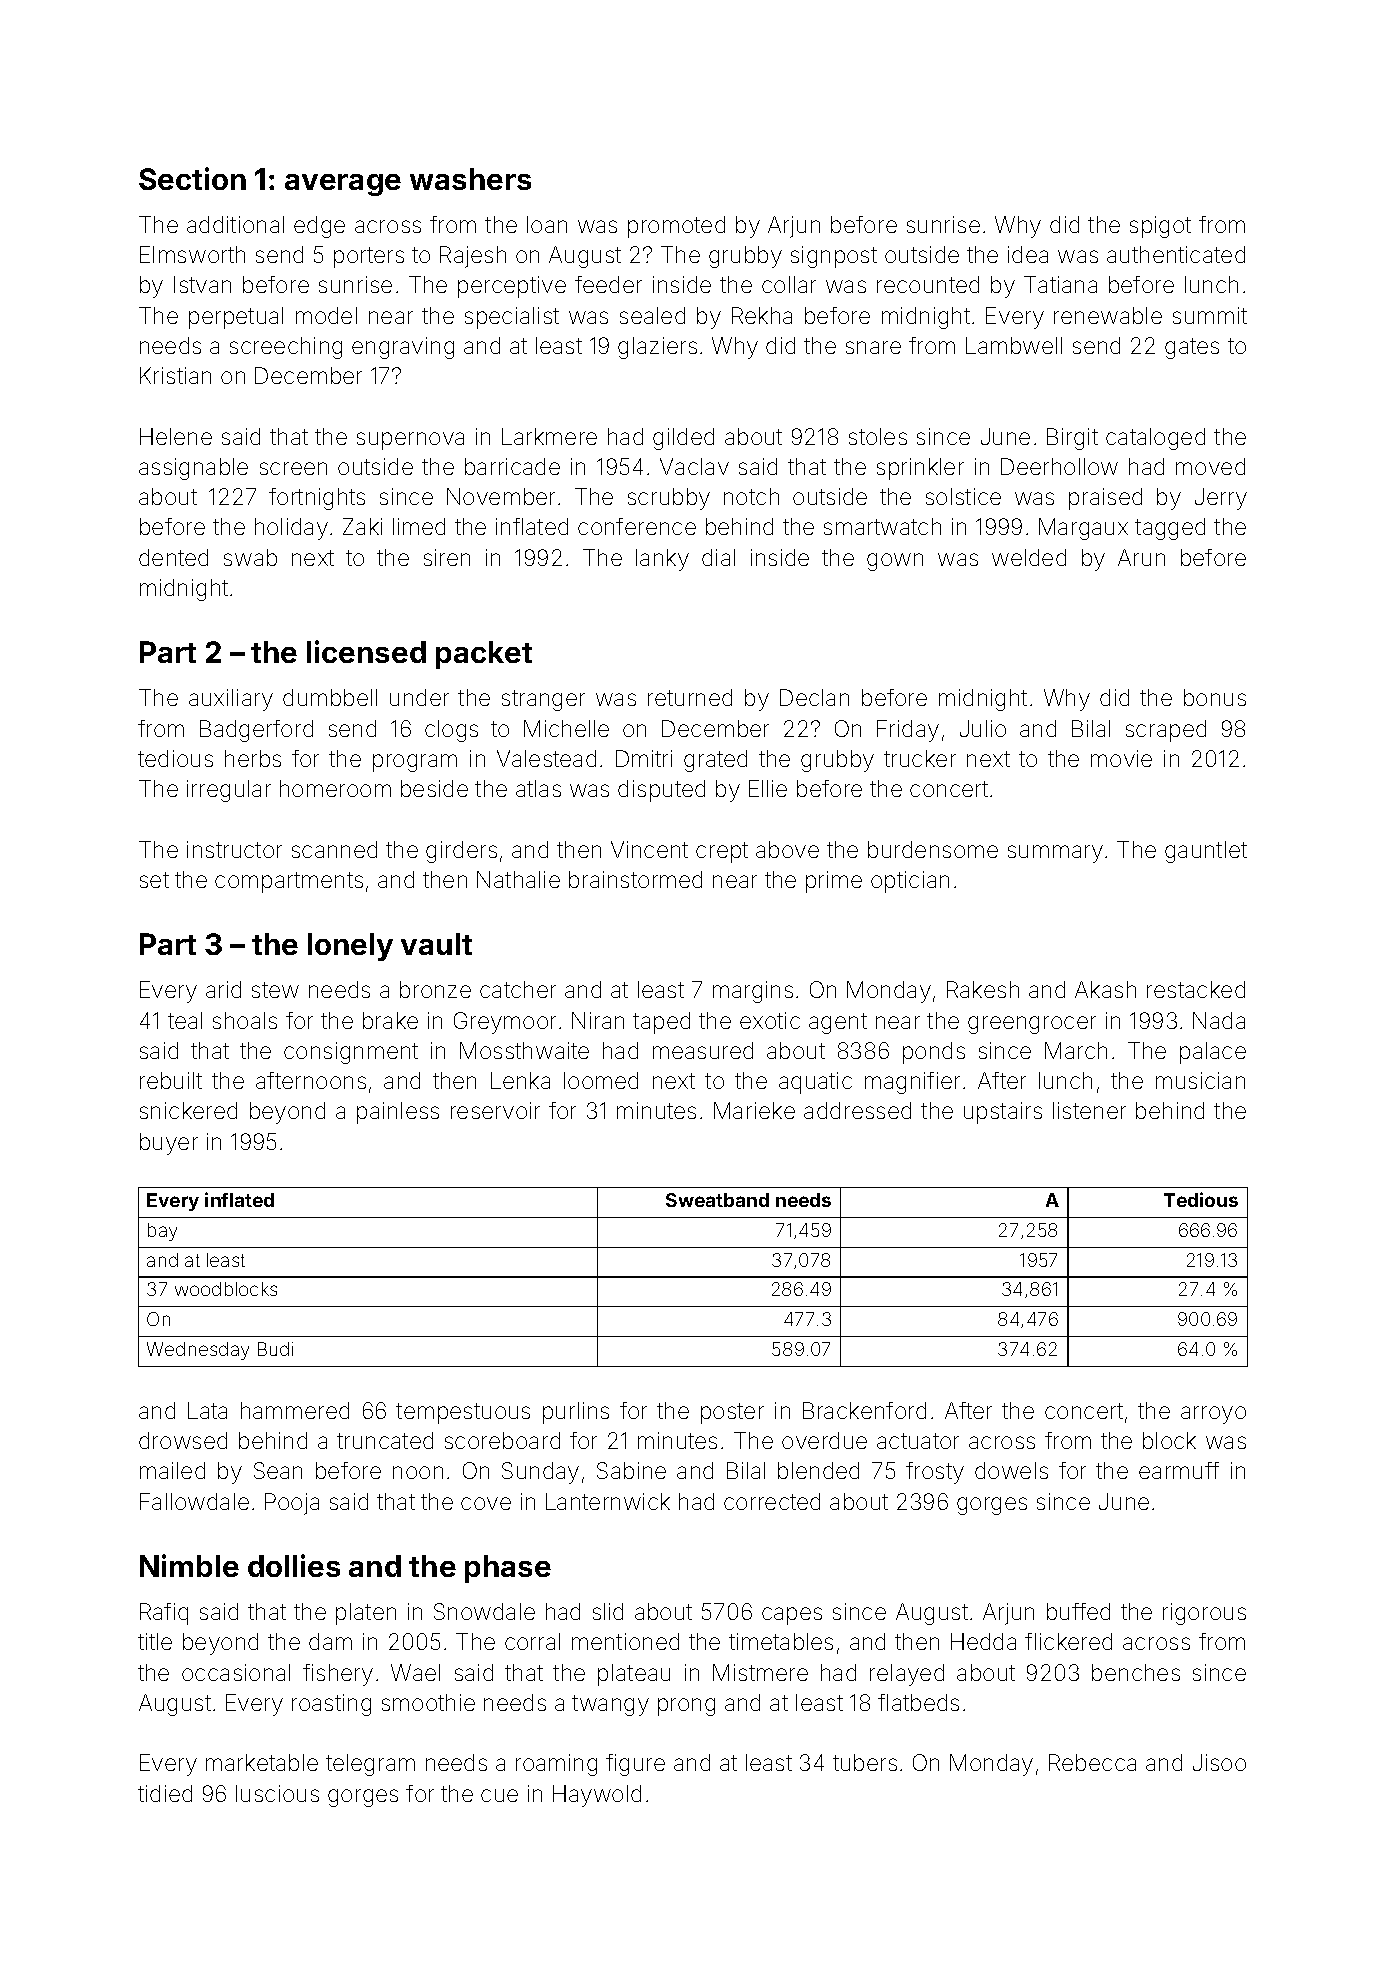  I want to click on smoothie, so click(428, 1702).
